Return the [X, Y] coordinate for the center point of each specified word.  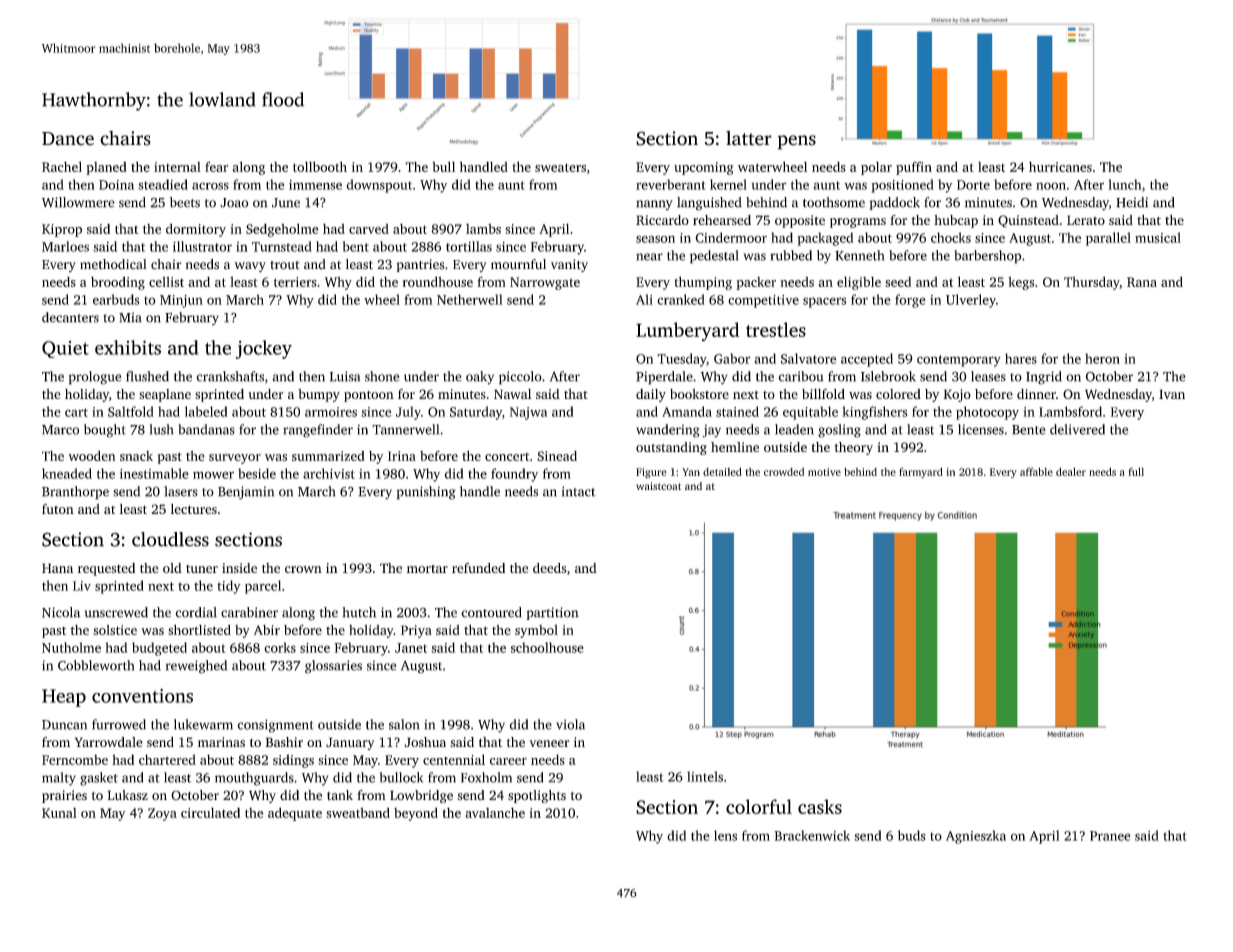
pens [796, 142]
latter [749, 138]
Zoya [162, 814]
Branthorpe [75, 493]
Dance [68, 139]
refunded [478, 568]
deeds [549, 568]
